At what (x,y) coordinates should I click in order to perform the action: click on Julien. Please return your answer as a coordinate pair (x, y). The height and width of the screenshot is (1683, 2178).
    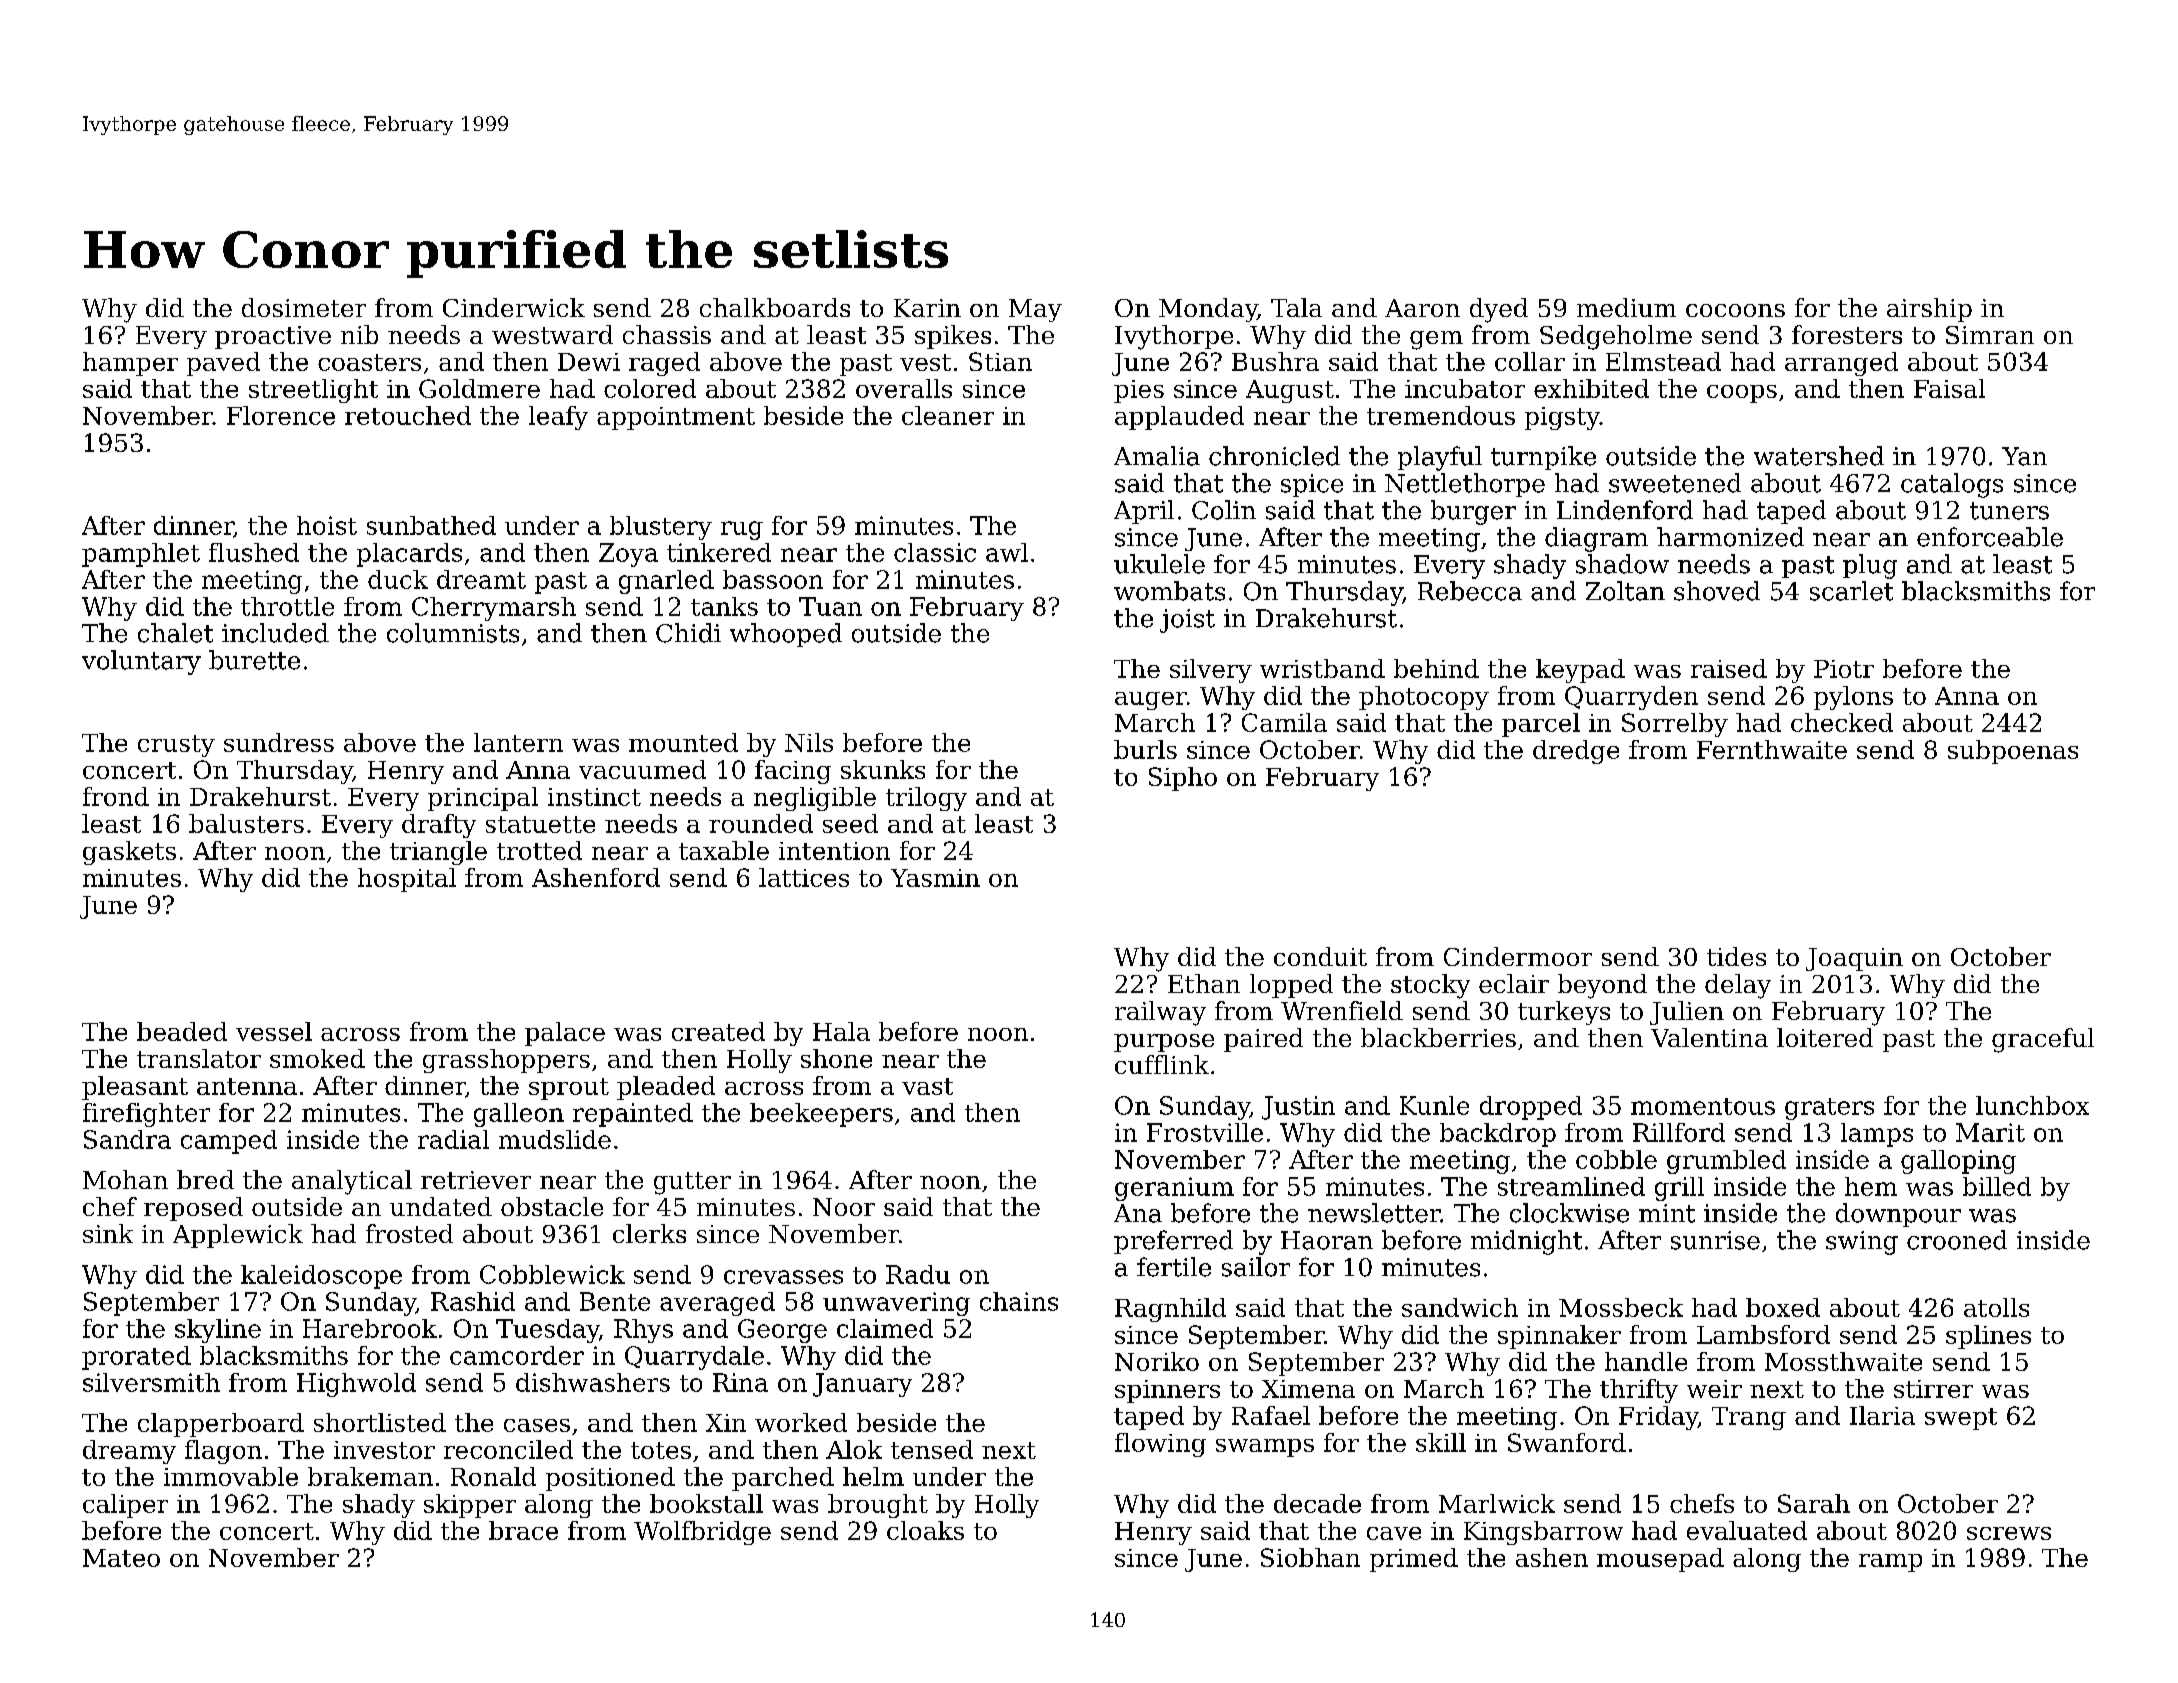
    Looking at the image, I should click on (1687, 1013).
